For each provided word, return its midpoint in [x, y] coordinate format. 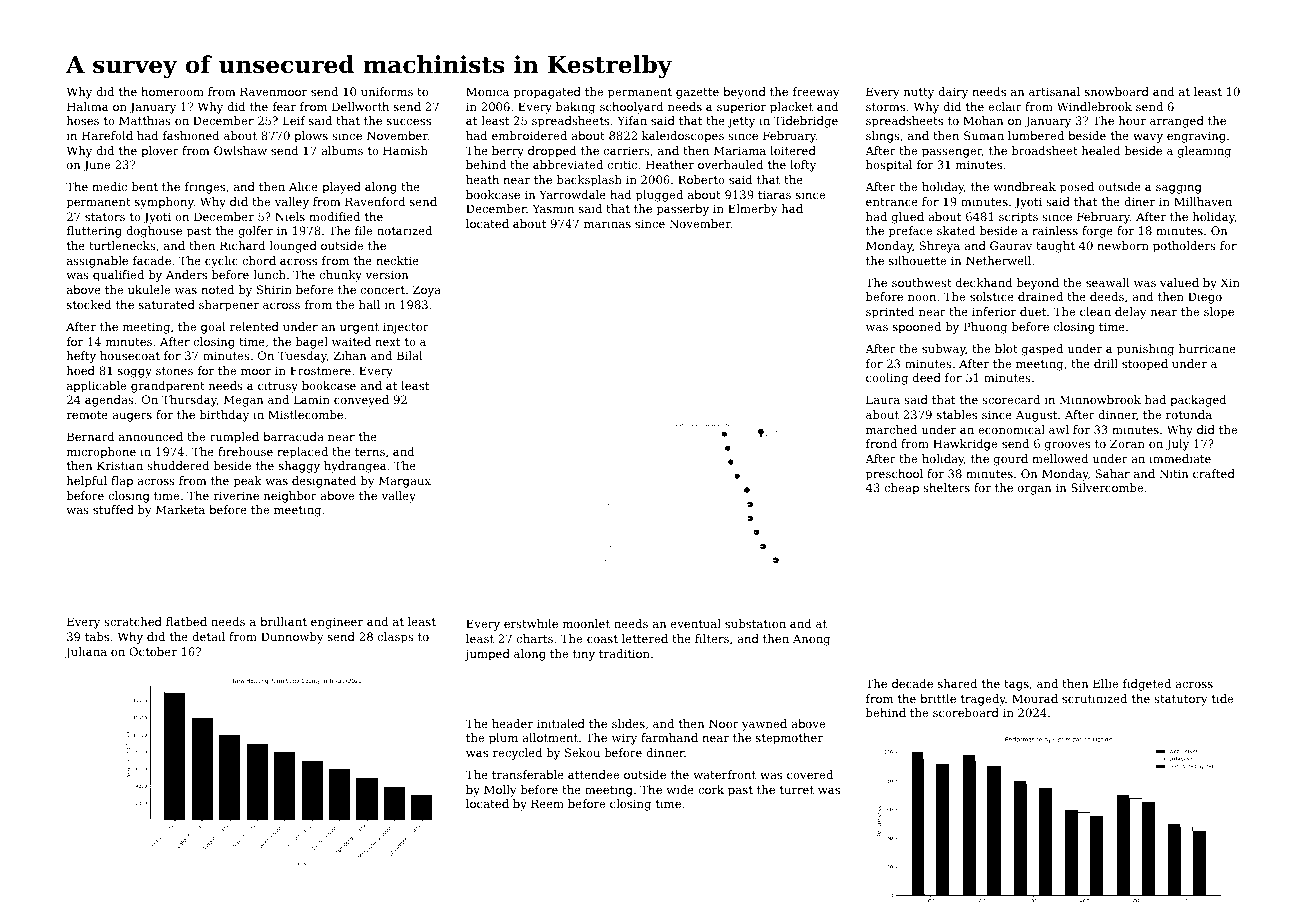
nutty [919, 93]
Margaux [405, 482]
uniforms [387, 91]
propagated [547, 93]
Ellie [1105, 683]
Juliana [86, 653]
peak [248, 482]
